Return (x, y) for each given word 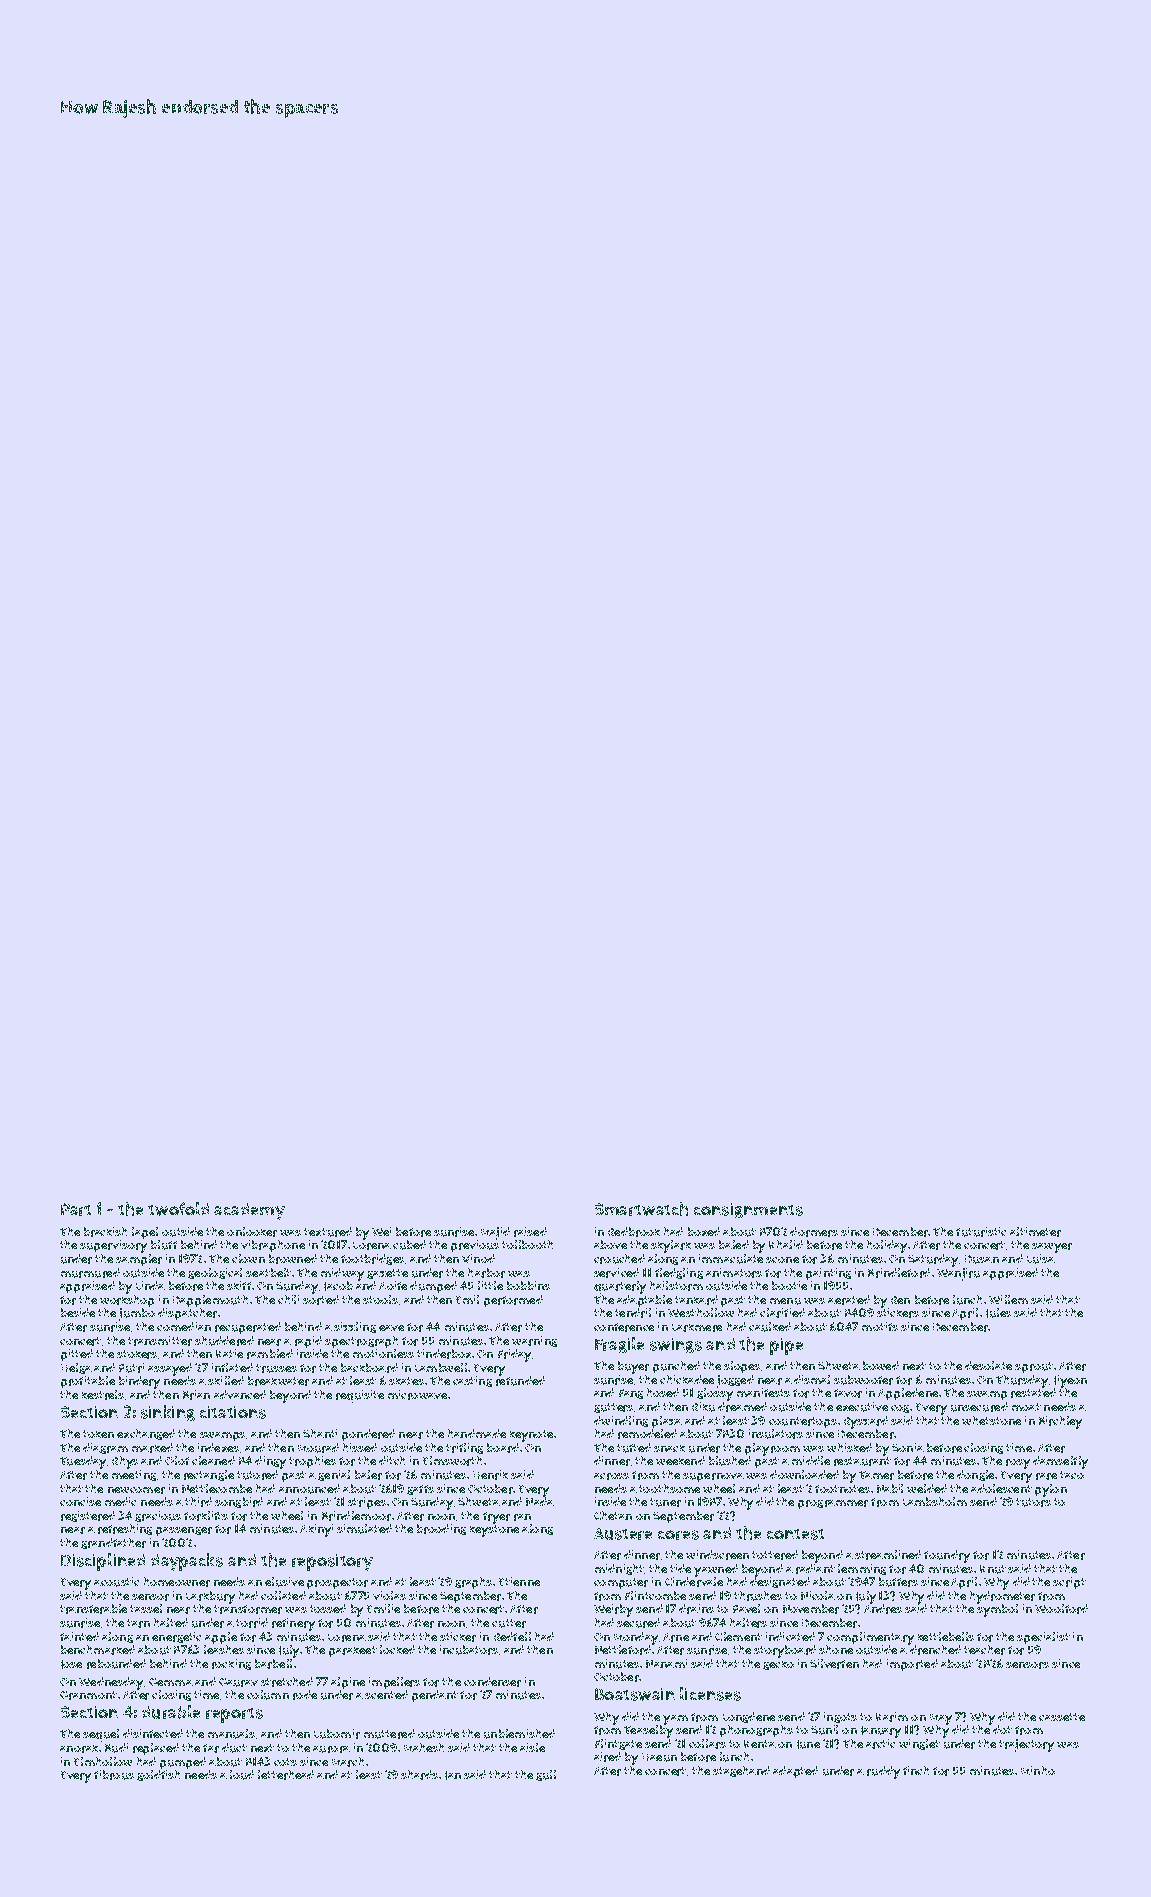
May (941, 1719)
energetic (176, 1637)
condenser (492, 1682)
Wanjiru (958, 1274)
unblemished (519, 1734)
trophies (312, 1462)
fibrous (114, 1775)
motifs (880, 1326)
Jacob (338, 1286)
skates (406, 1381)
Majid (495, 1233)
